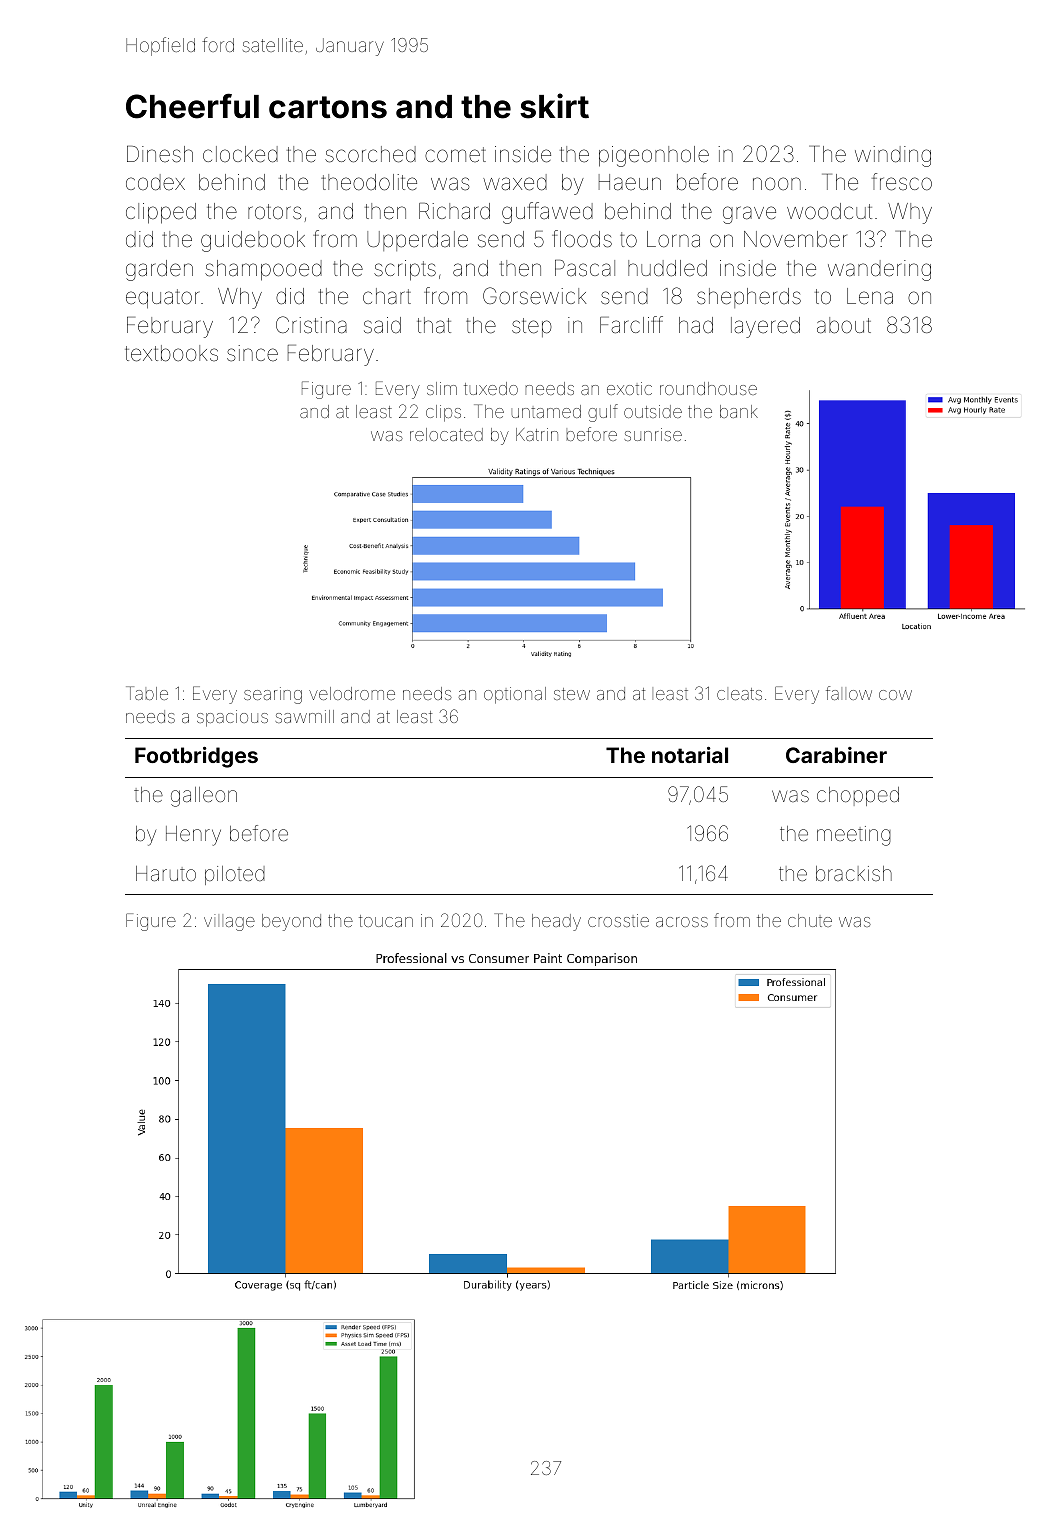 The width and height of the screenshot is (1058, 1532). Describe the element at coordinates (161, 213) in the screenshot. I see `clipped` at that location.
